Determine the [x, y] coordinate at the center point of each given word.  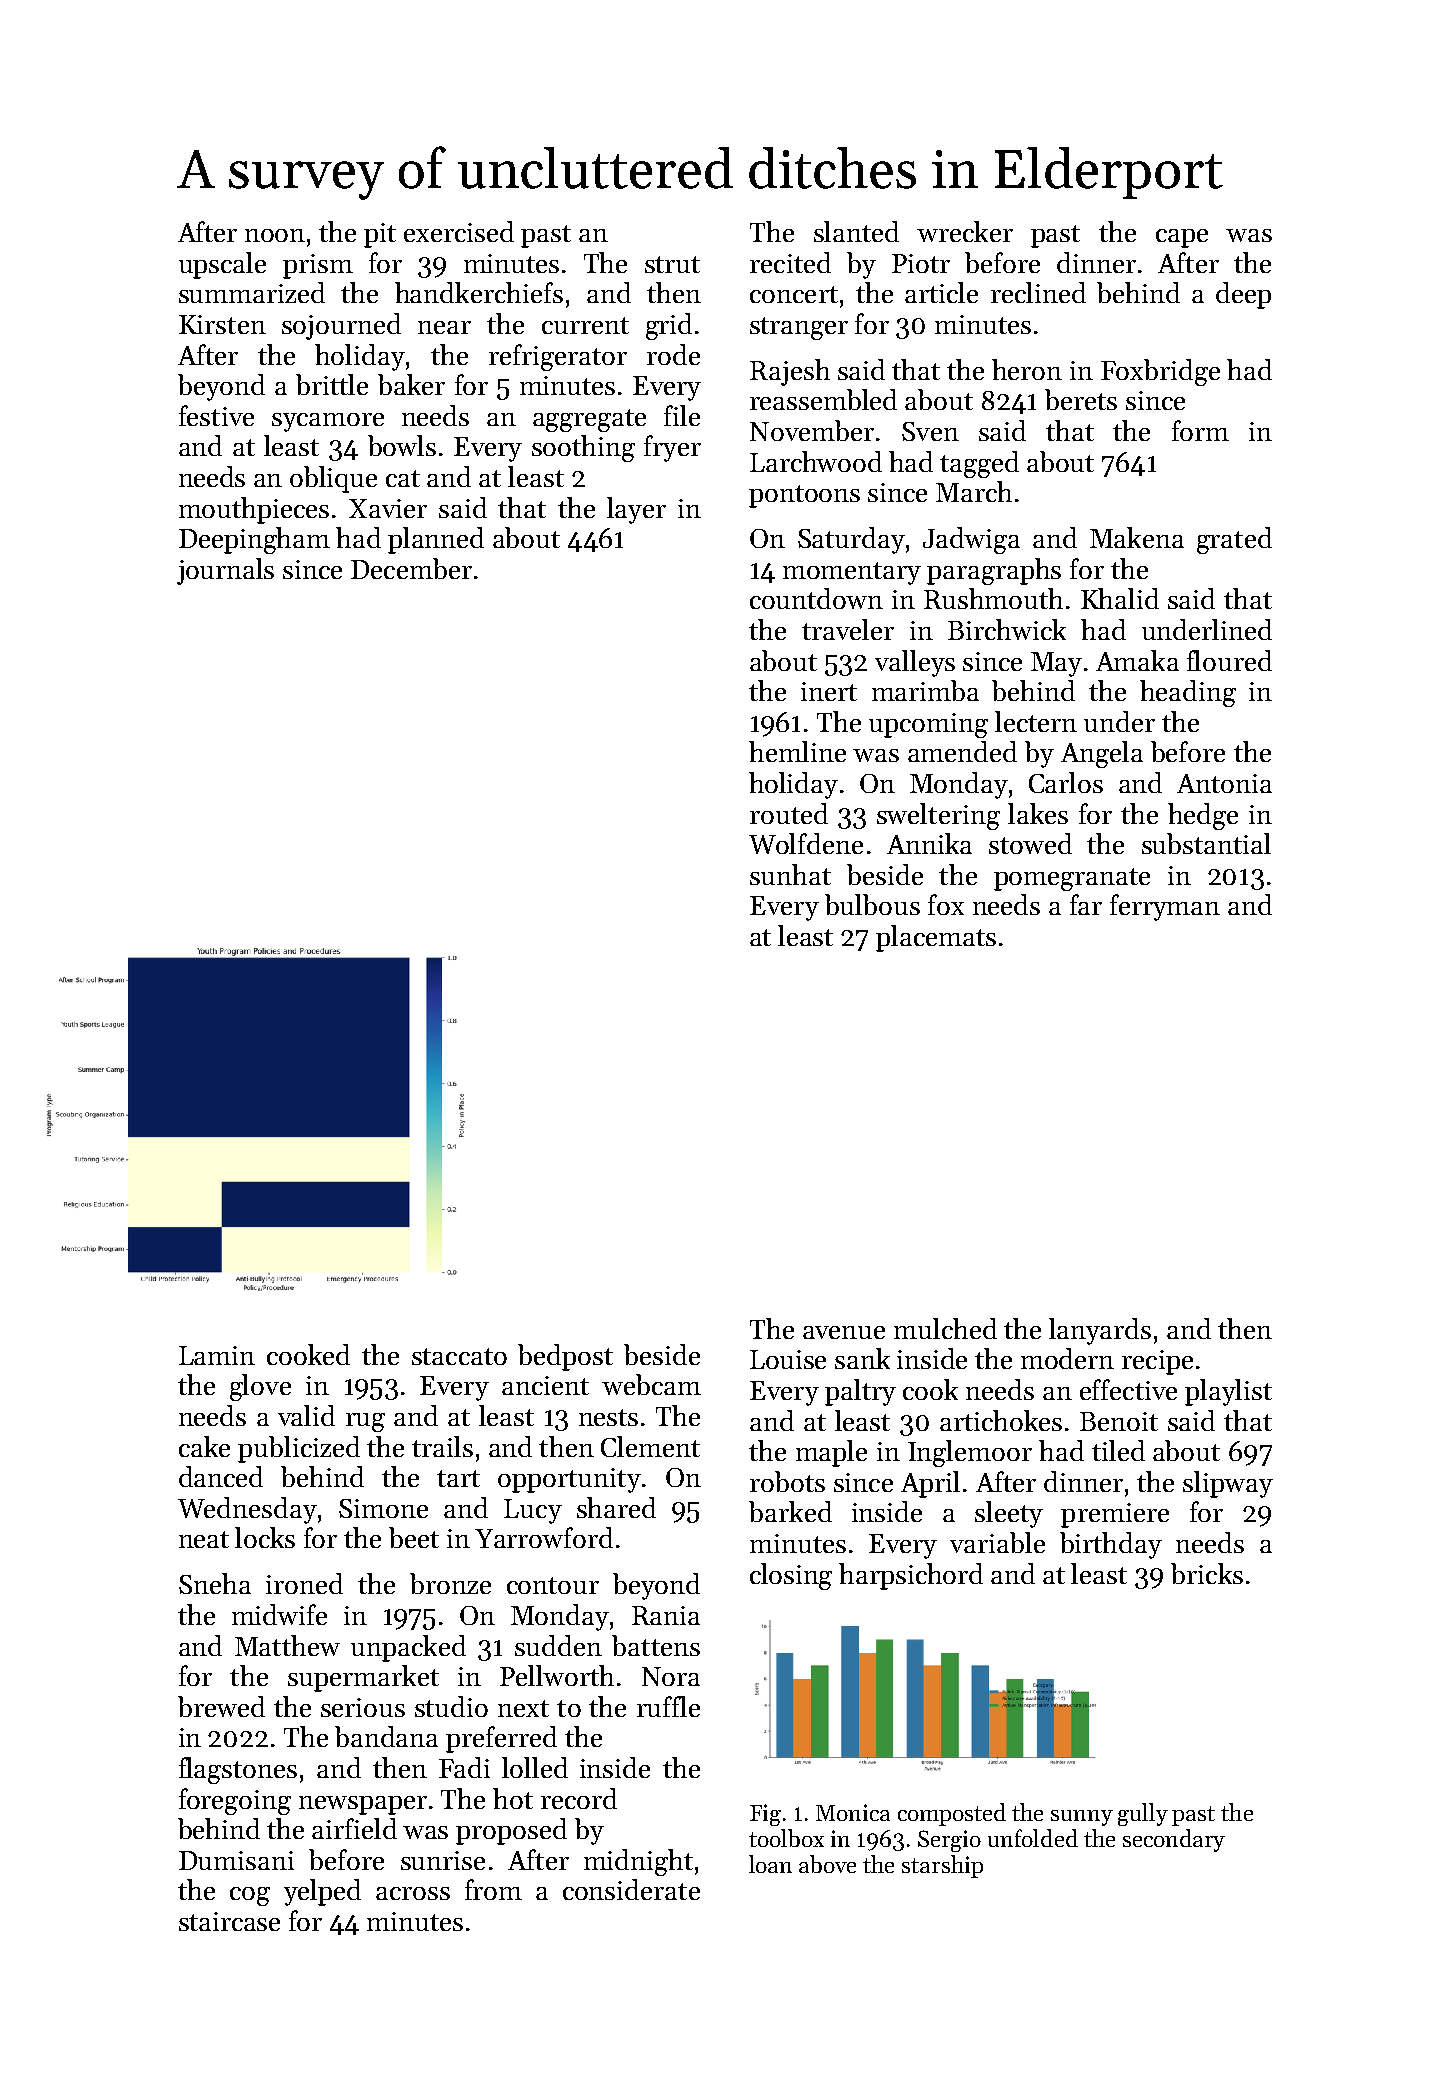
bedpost [565, 1357]
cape [1182, 238]
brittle [332, 384]
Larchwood [816, 461]
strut [672, 264]
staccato [459, 1356]
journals [225, 571]
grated [1234, 540]
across [413, 1893]
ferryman [1165, 907]
